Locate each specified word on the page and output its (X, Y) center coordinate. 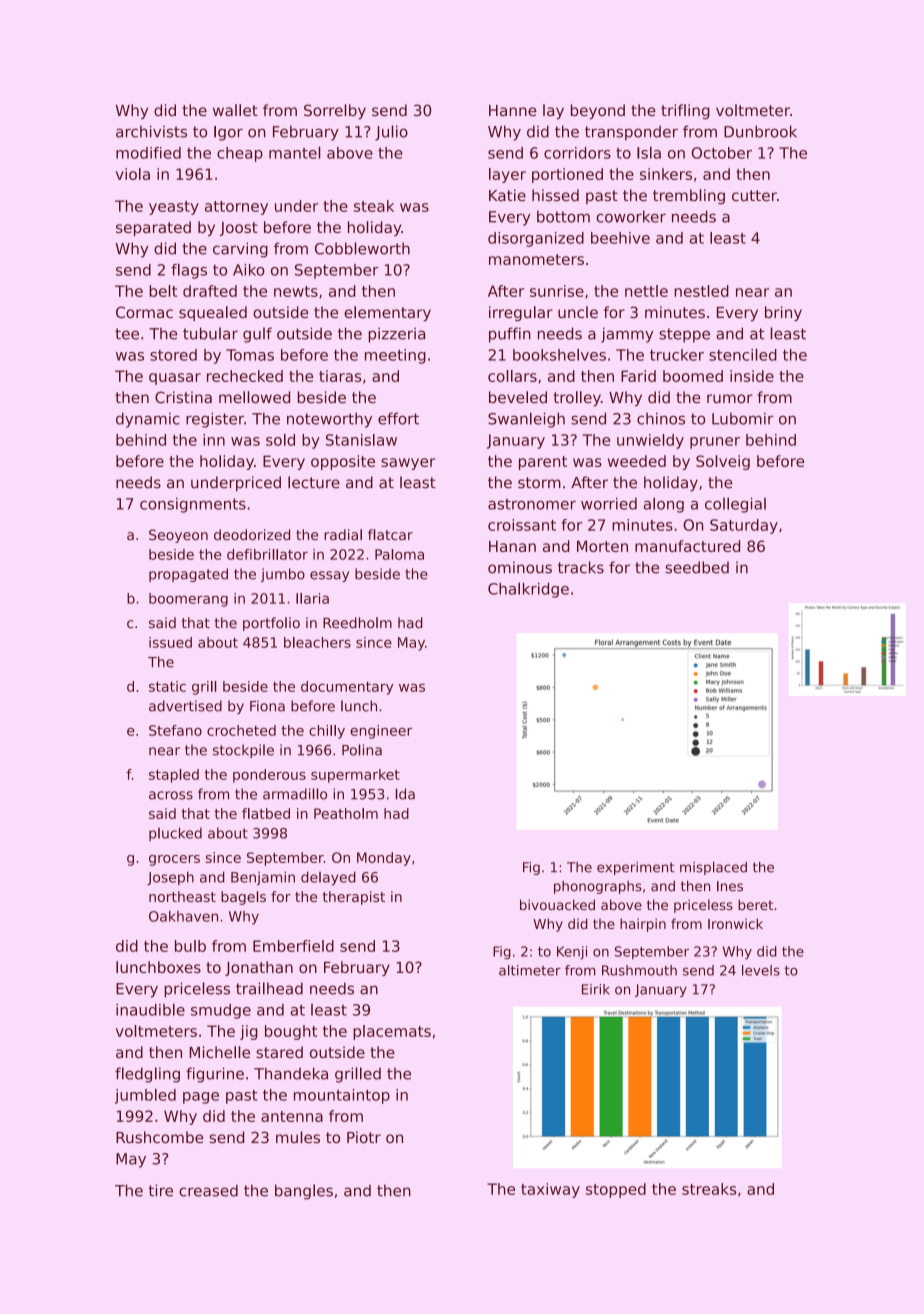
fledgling (147, 1075)
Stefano (175, 730)
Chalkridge (528, 590)
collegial (735, 505)
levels (761, 970)
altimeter (530, 970)
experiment (636, 868)
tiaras (340, 376)
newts (296, 291)
